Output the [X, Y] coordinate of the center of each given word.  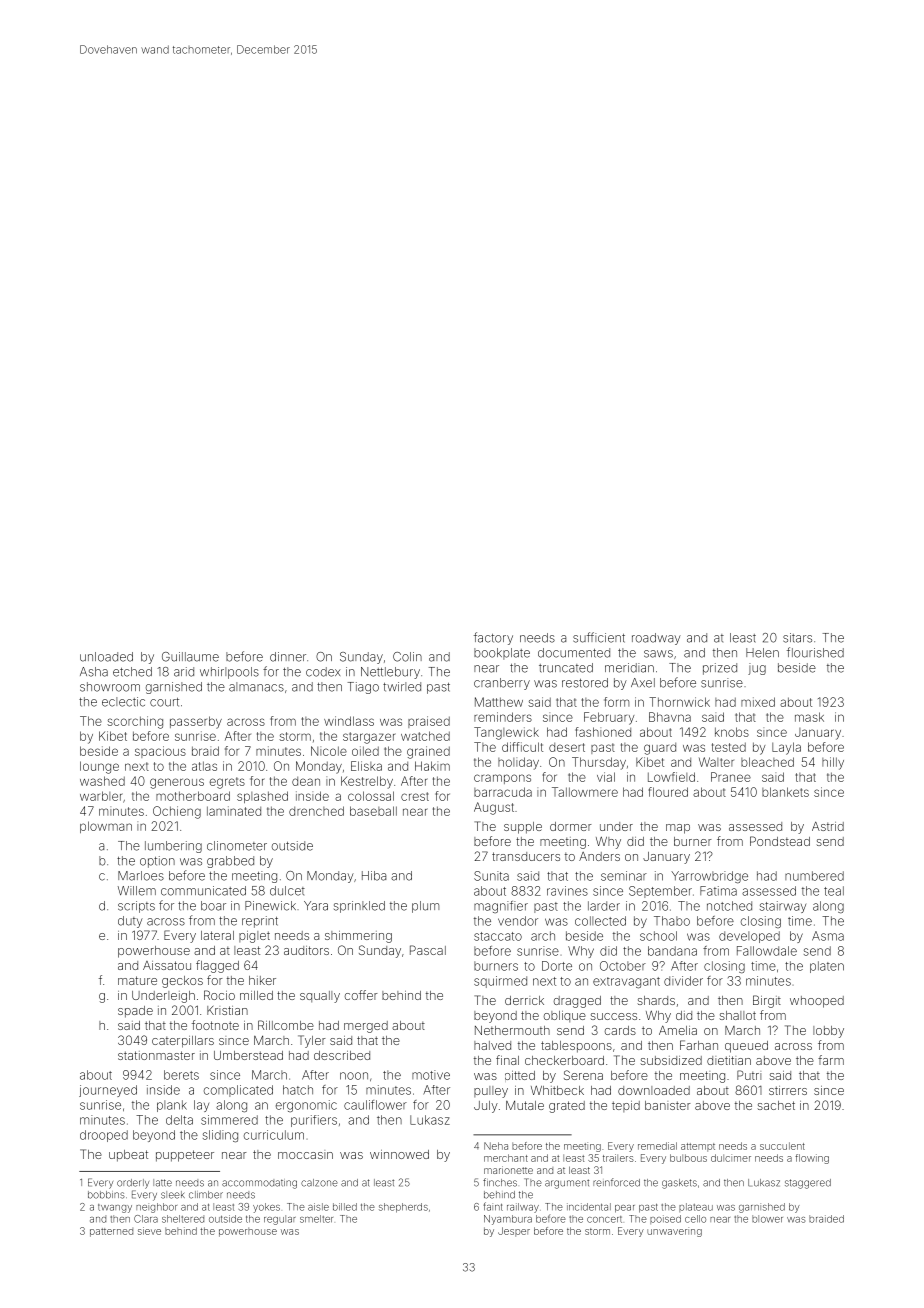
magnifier [501, 907]
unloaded [106, 657]
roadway [656, 639]
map [678, 829]
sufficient [599, 637]
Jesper [514, 1232]
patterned [111, 1232]
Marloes [141, 876]
